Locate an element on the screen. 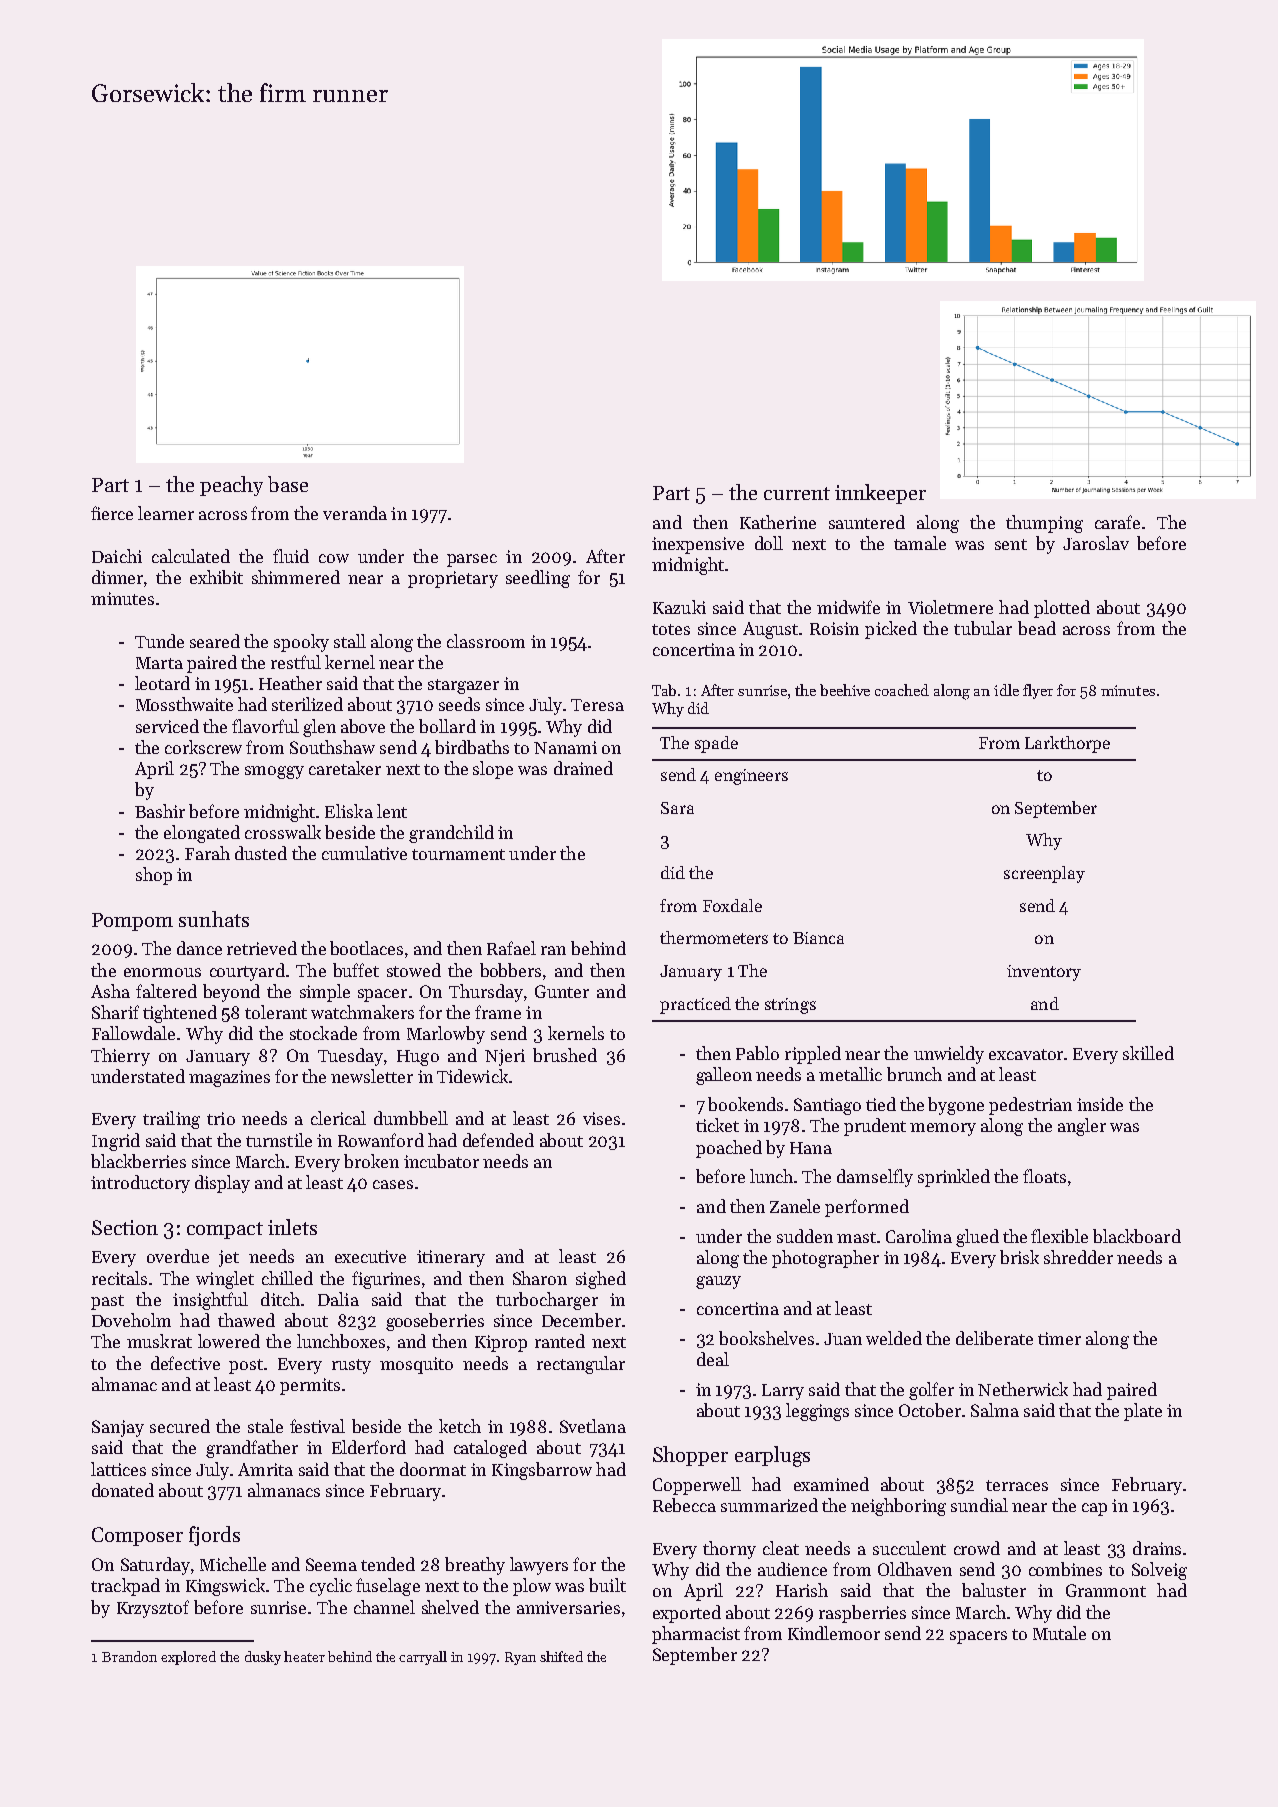  Kingsbarrow is located at coordinates (542, 1471).
